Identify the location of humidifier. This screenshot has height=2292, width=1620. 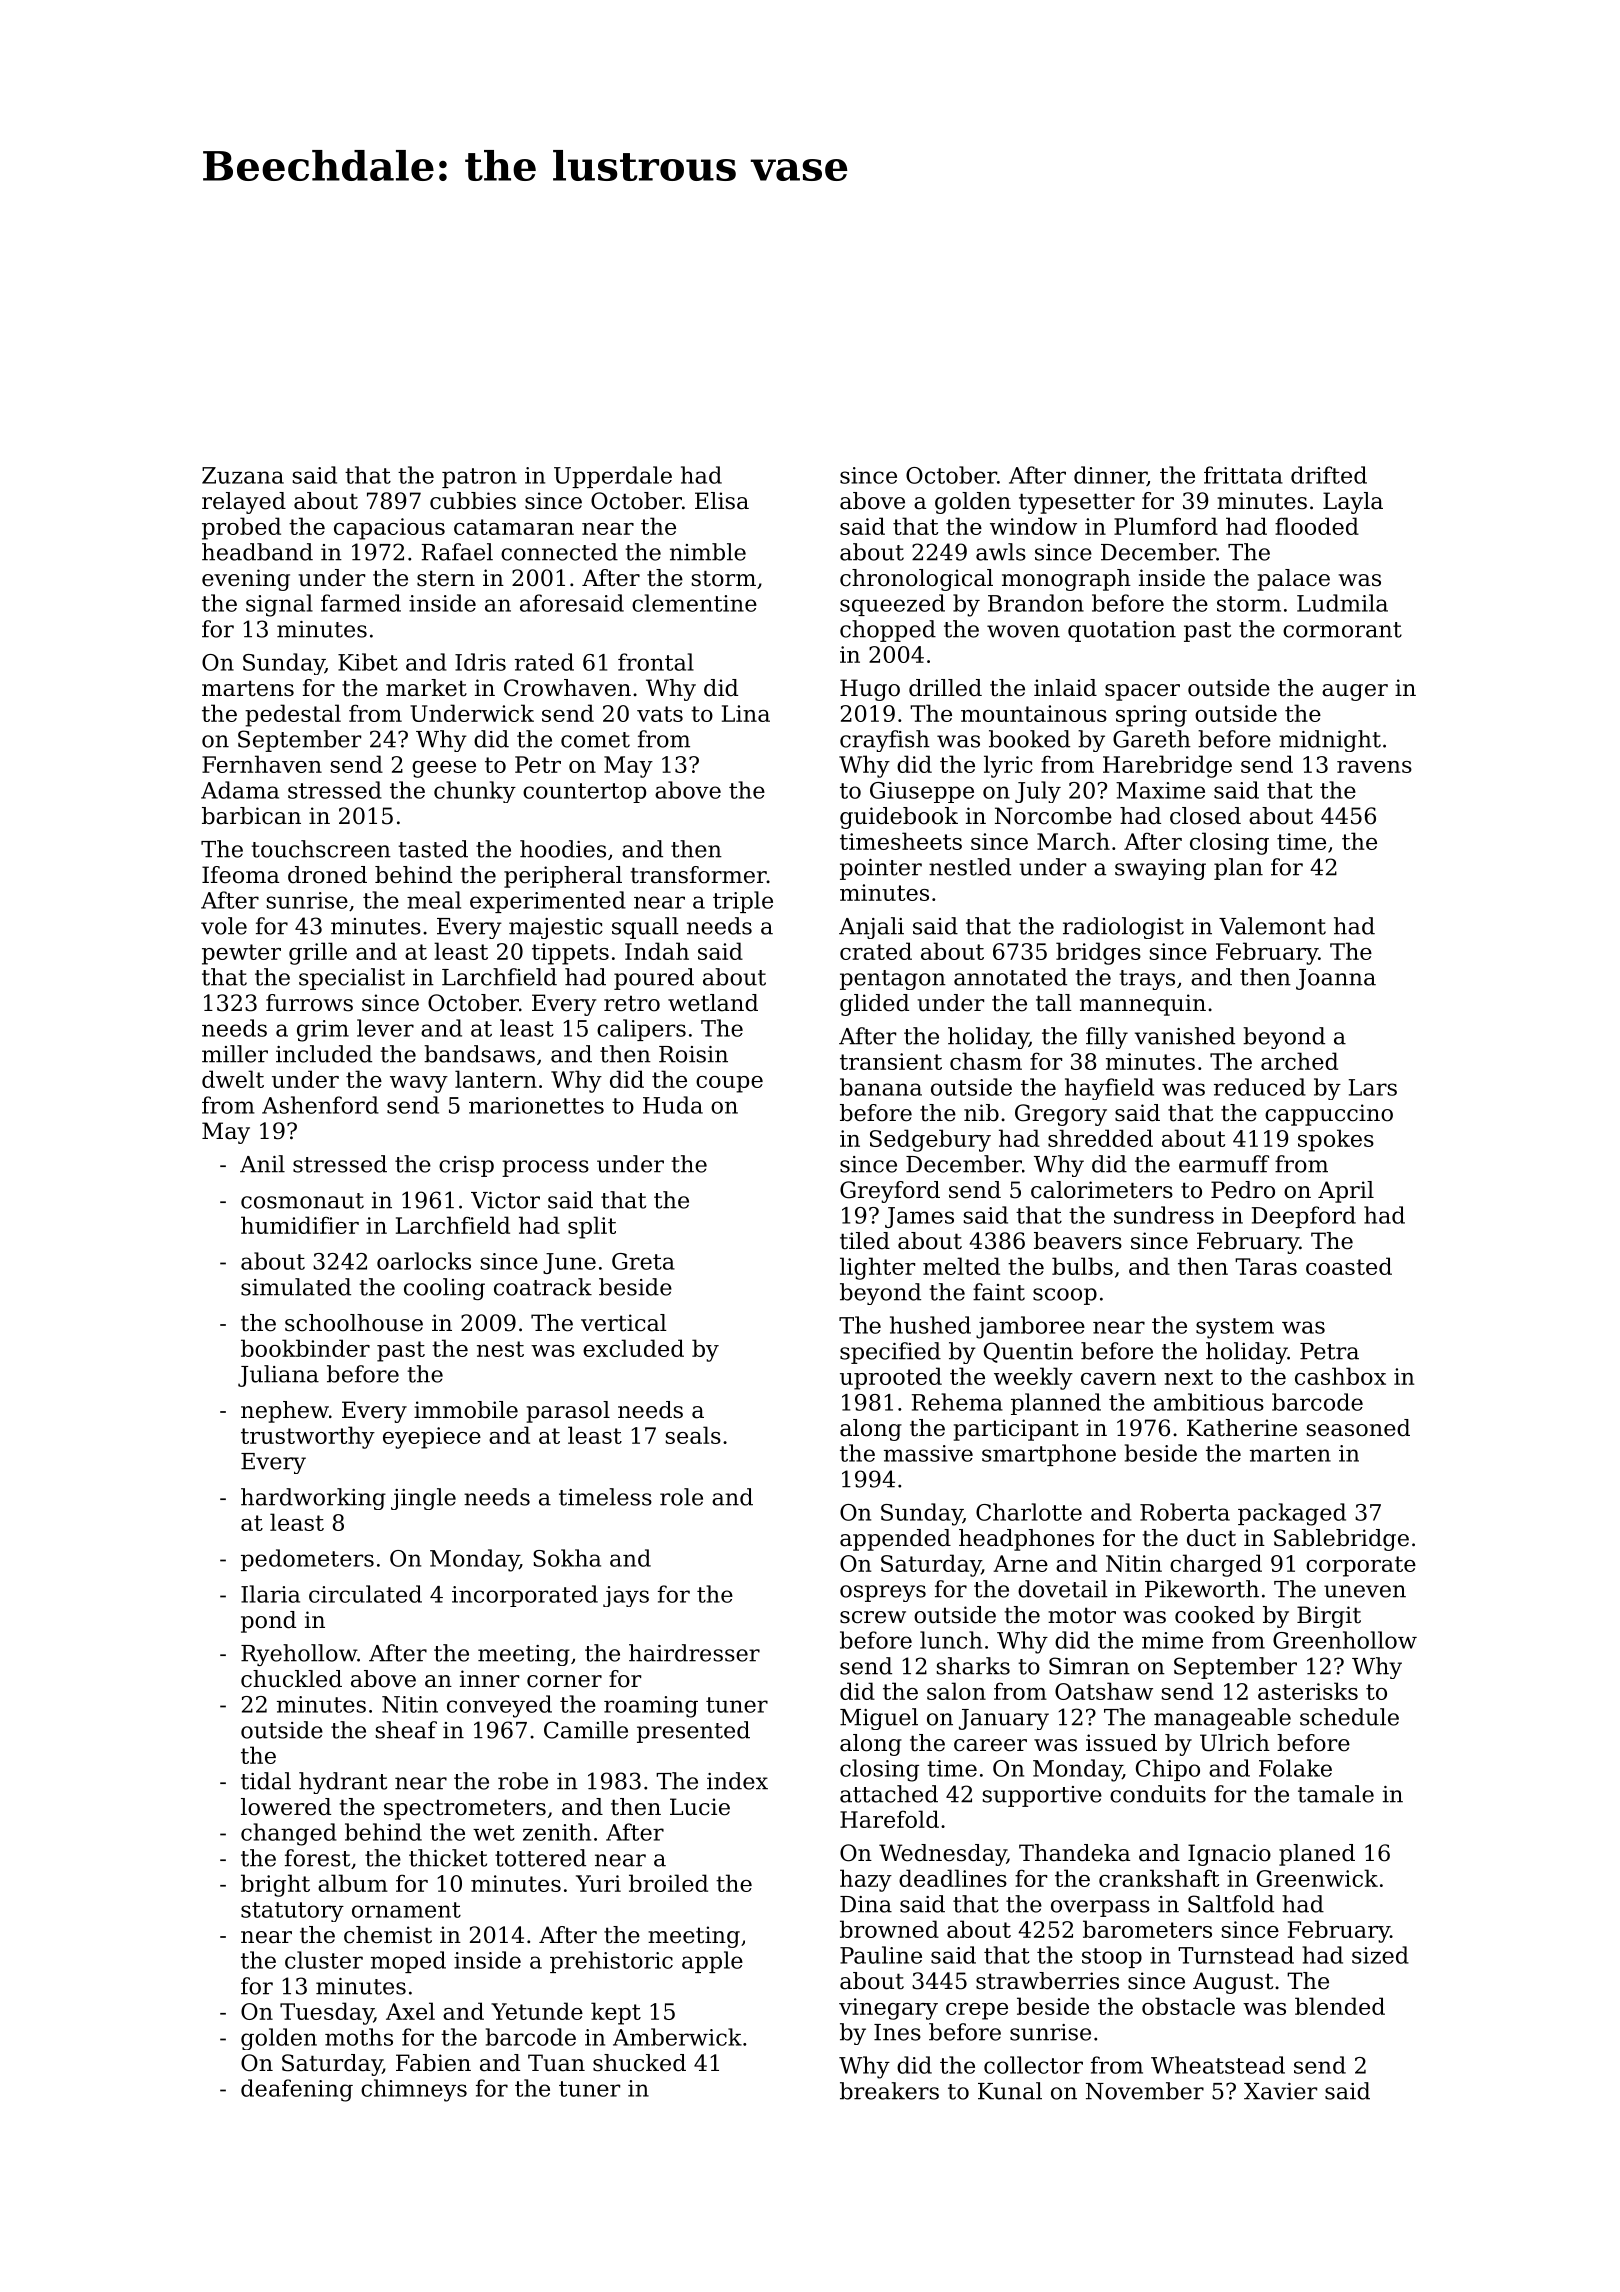
(300, 1225).
